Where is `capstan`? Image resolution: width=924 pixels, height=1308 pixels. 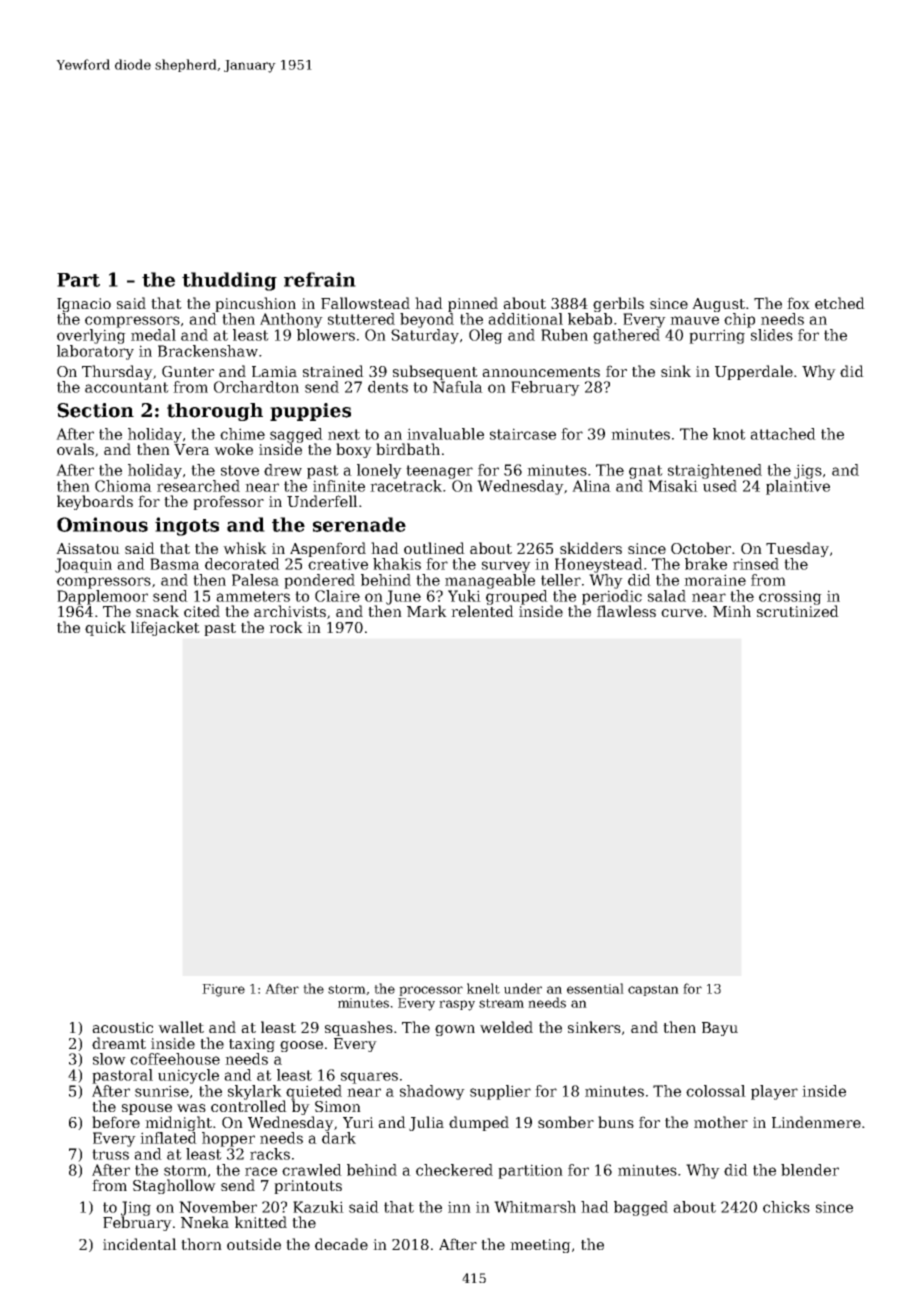
capstan is located at coordinates (653, 990).
